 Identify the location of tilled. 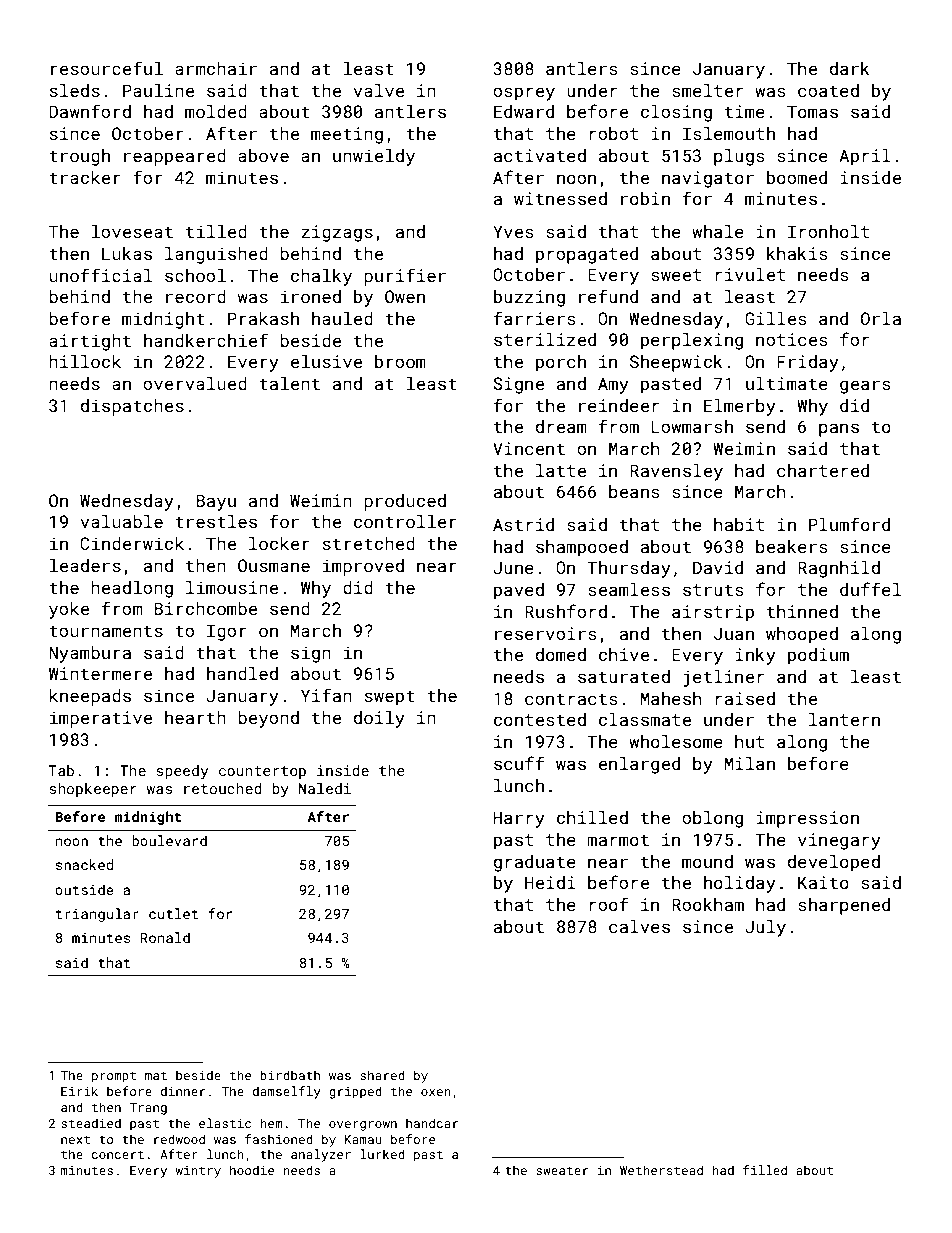
(216, 231).
